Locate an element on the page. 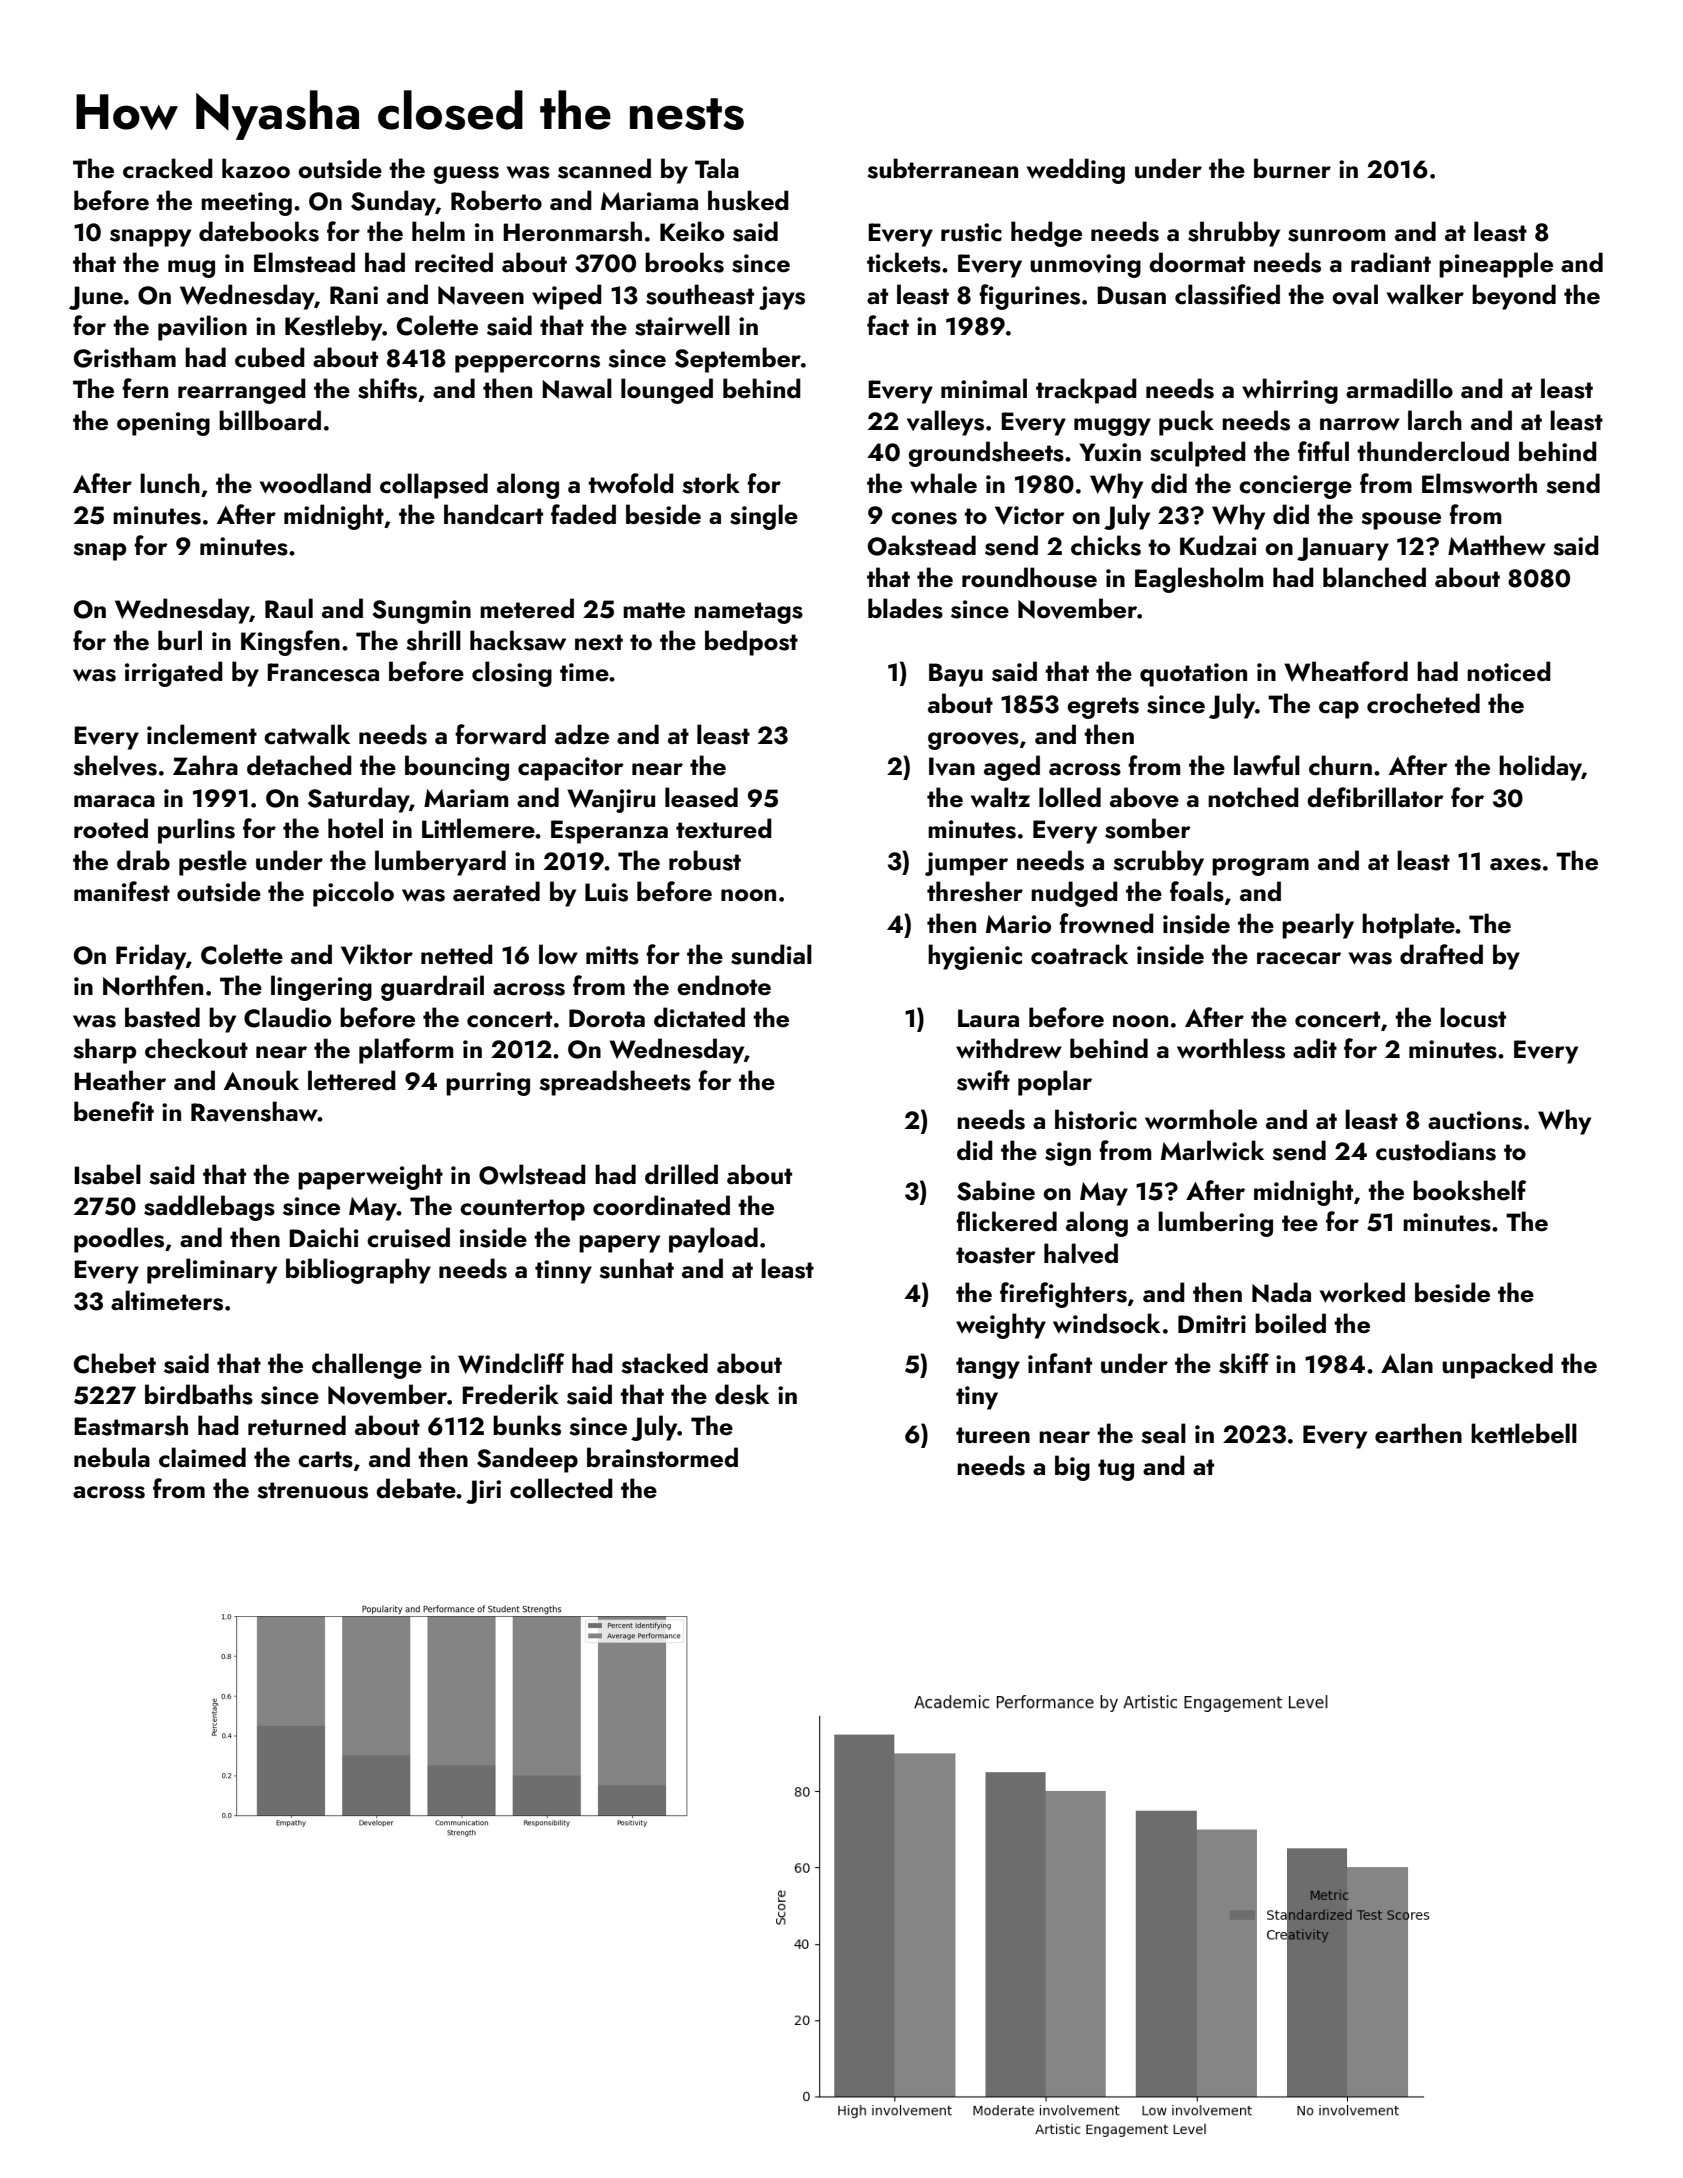 Image resolution: width=1683 pixels, height=2178 pixels. scanned is located at coordinates (604, 168).
